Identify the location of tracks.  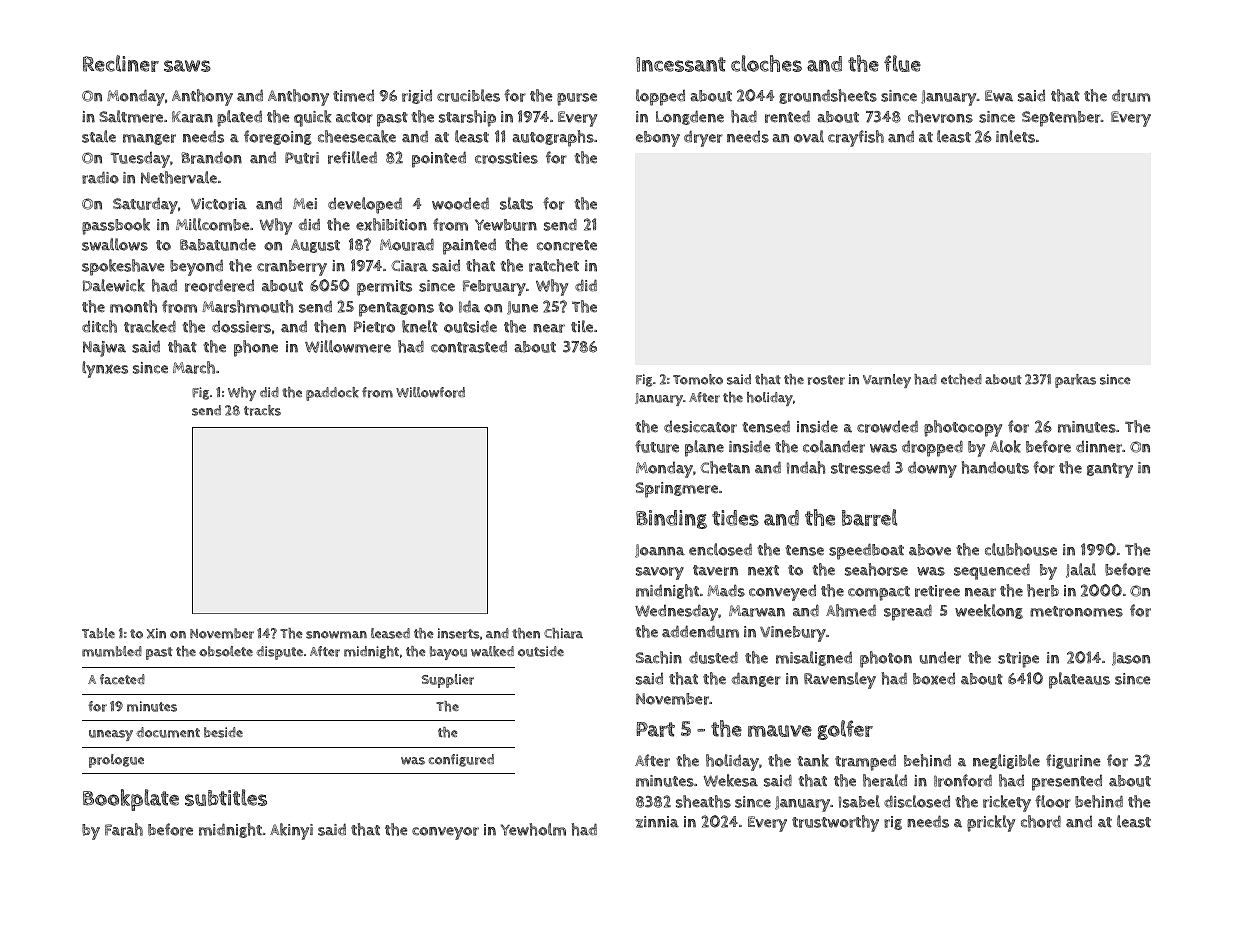
(262, 410).
